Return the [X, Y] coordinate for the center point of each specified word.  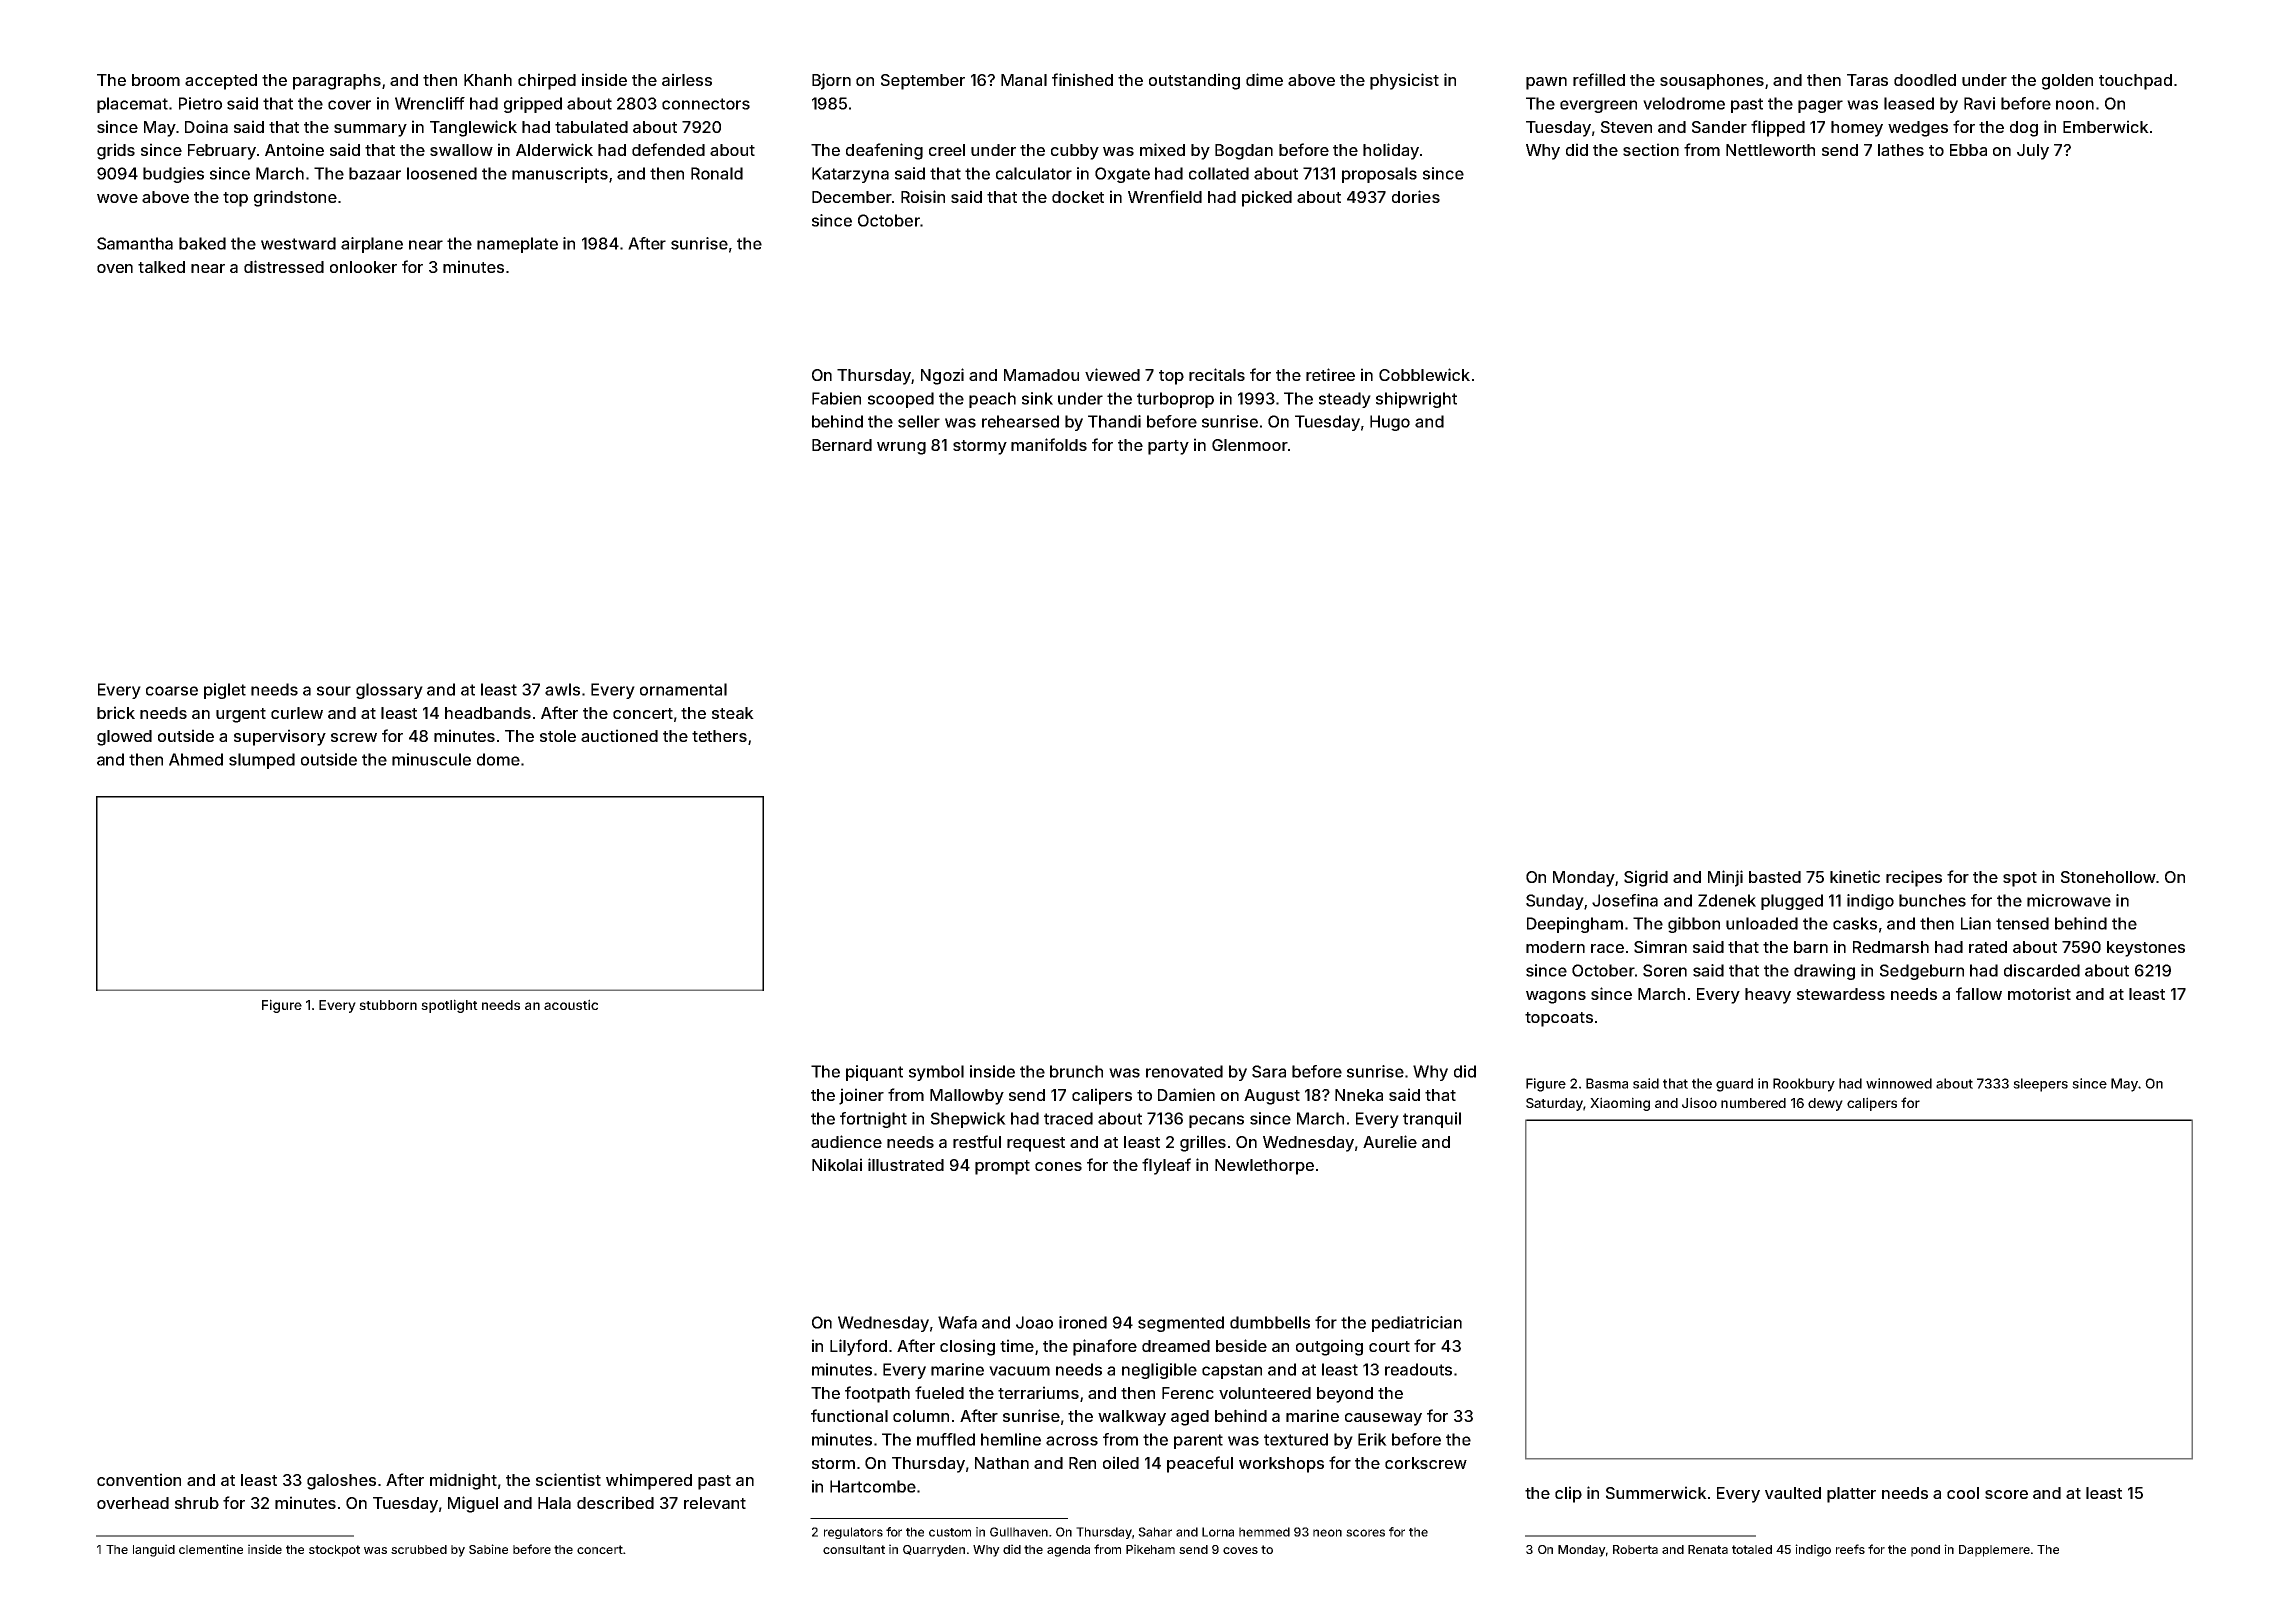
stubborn [388, 1005]
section [1651, 149]
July [2033, 152]
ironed [1083, 1322]
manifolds [1049, 444]
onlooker [363, 267]
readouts [1418, 1369]
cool [1963, 1493]
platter [1851, 1495]
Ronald [717, 173]
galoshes [341, 1482]
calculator [1034, 173]
